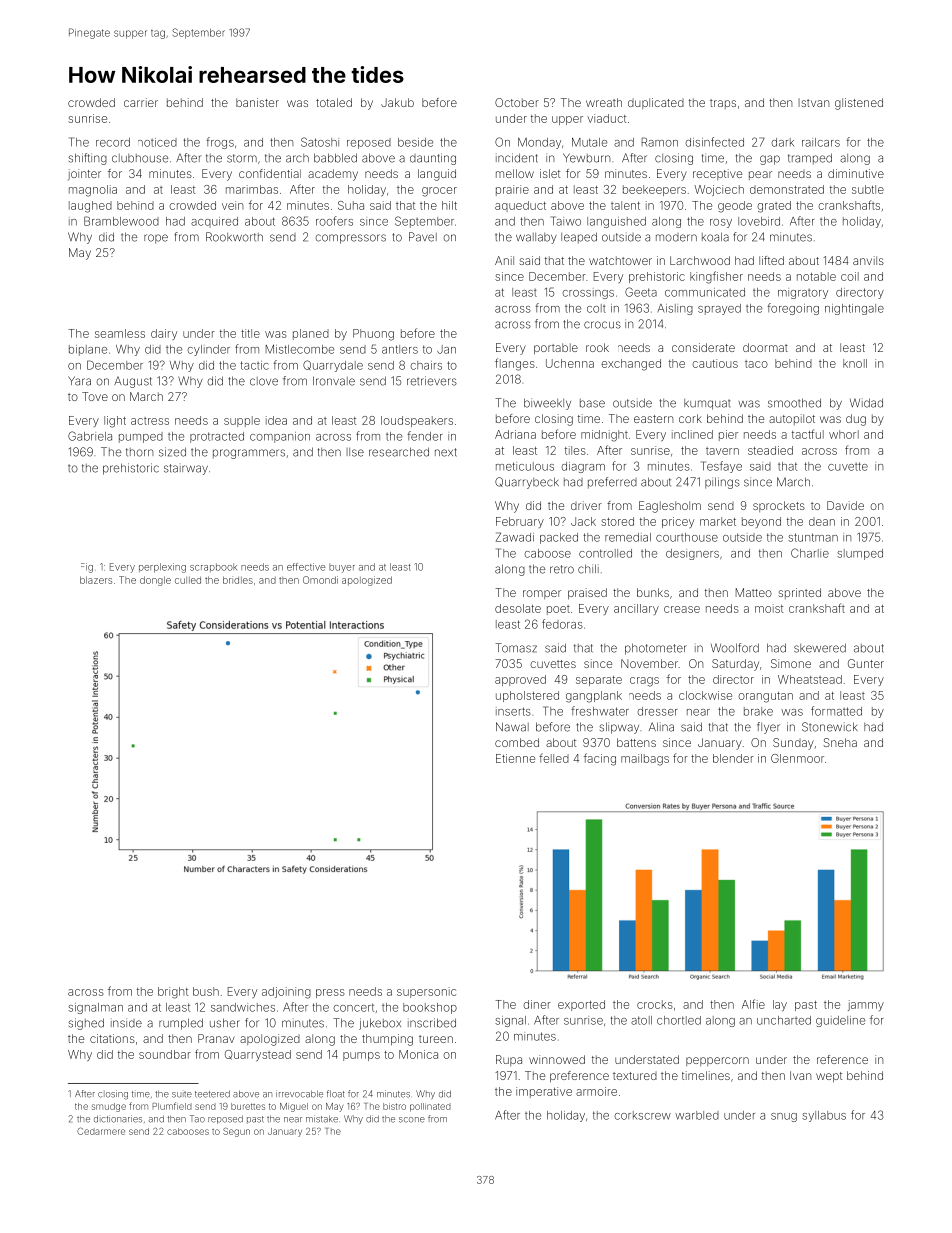 The width and height of the page is (952, 1233). I want to click on Rupa, so click(509, 1060).
